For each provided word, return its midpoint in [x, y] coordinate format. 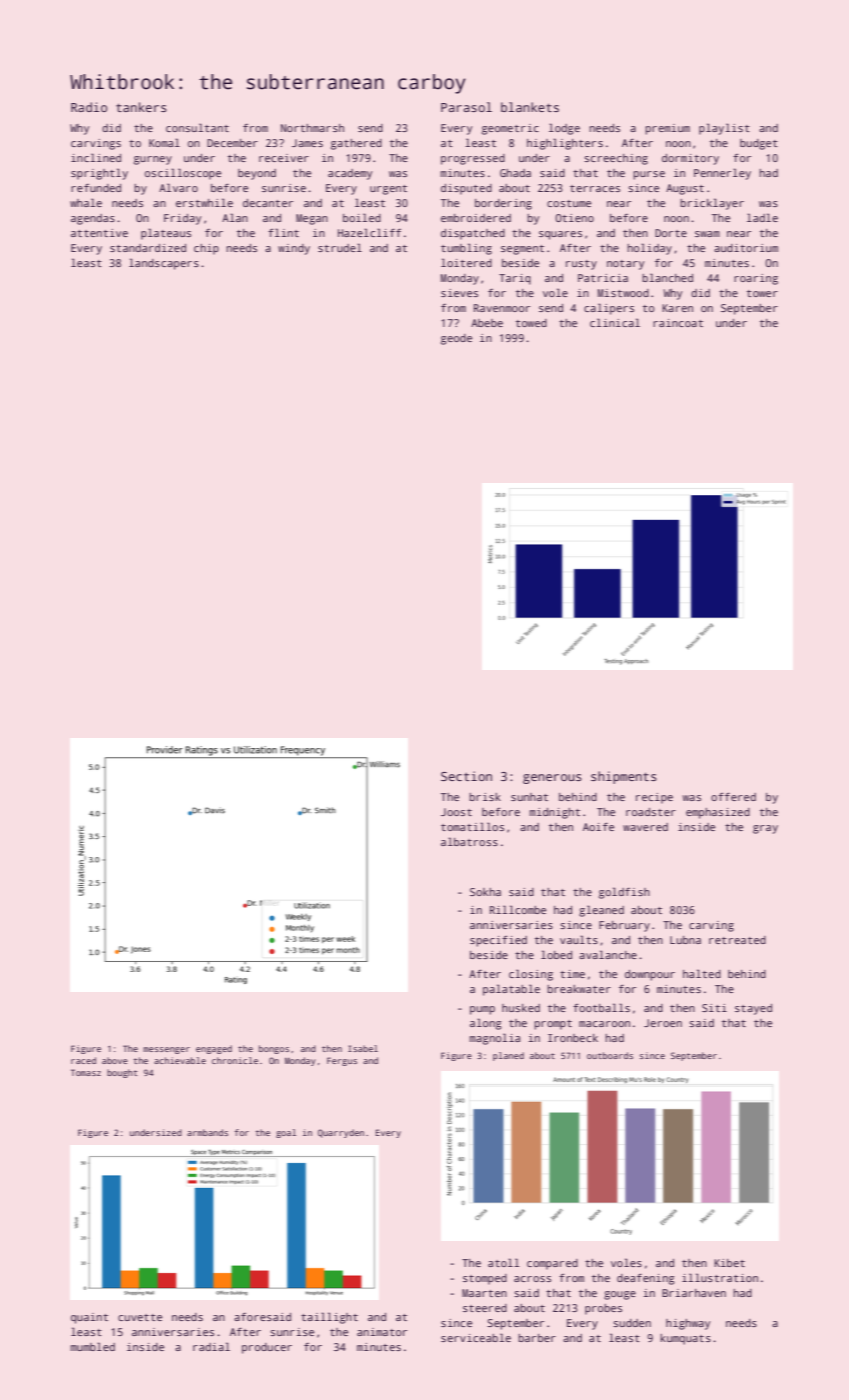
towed [531, 323]
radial [211, 1346]
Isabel [363, 1048]
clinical [615, 322]
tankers [141, 107]
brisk [485, 797]
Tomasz [86, 1072]
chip [206, 249]
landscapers [164, 264]
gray [765, 829]
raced [83, 1060]
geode [456, 339]
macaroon [604, 1024]
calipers [609, 309]
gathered [356, 144]
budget [759, 144]
